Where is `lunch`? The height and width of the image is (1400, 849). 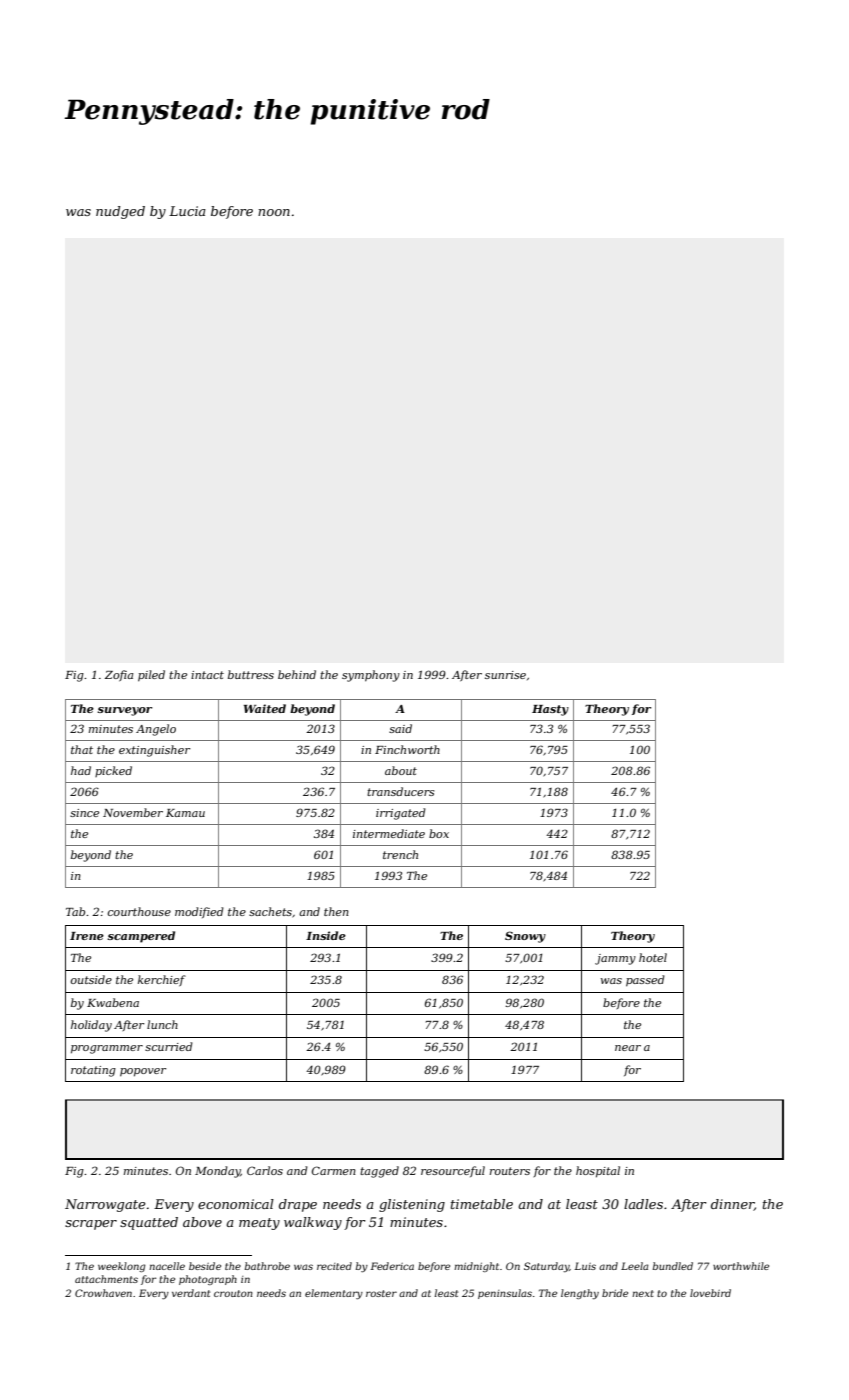
lunch is located at coordinates (162, 1024).
